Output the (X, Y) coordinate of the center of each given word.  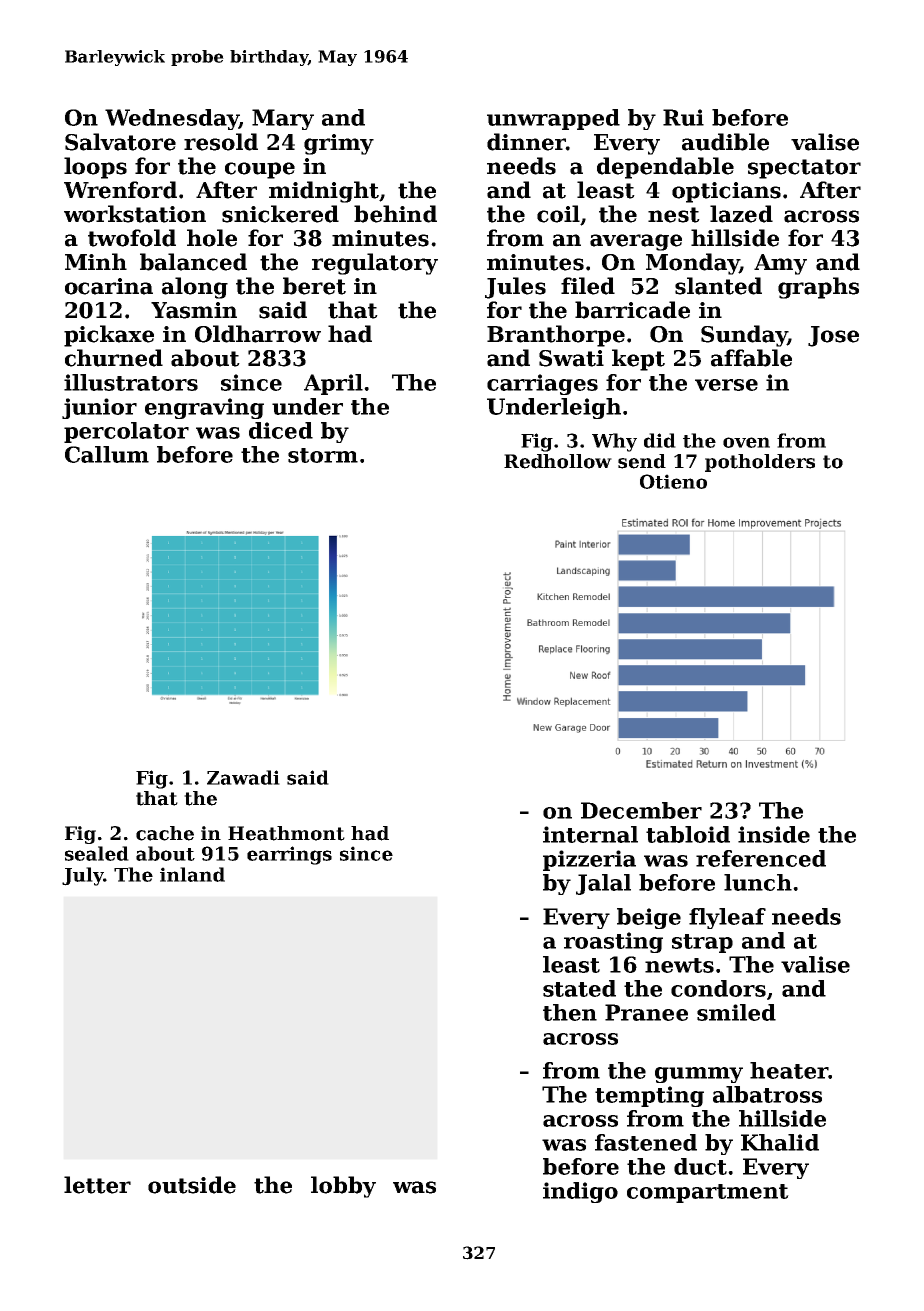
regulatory (375, 264)
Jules (515, 288)
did (660, 440)
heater (789, 1070)
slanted (718, 286)
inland (192, 874)
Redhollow (558, 461)
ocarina (109, 286)
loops (95, 168)
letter (97, 1185)
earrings (289, 855)
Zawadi (243, 777)
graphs (818, 288)
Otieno (673, 481)
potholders (760, 463)
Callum (107, 454)
